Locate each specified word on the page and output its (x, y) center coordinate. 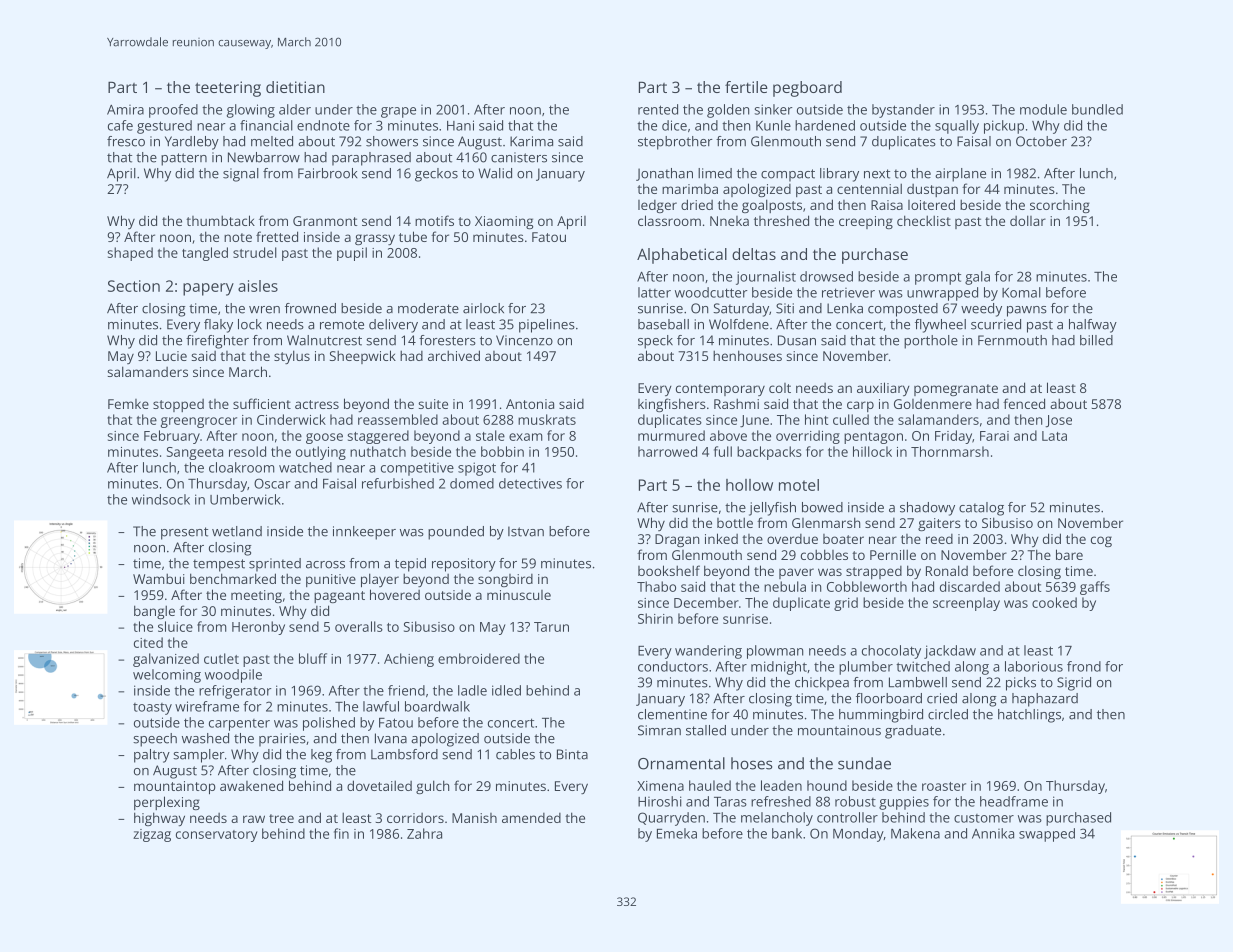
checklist (924, 220)
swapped (1047, 835)
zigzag (152, 835)
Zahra (424, 833)
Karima (531, 141)
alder (295, 109)
